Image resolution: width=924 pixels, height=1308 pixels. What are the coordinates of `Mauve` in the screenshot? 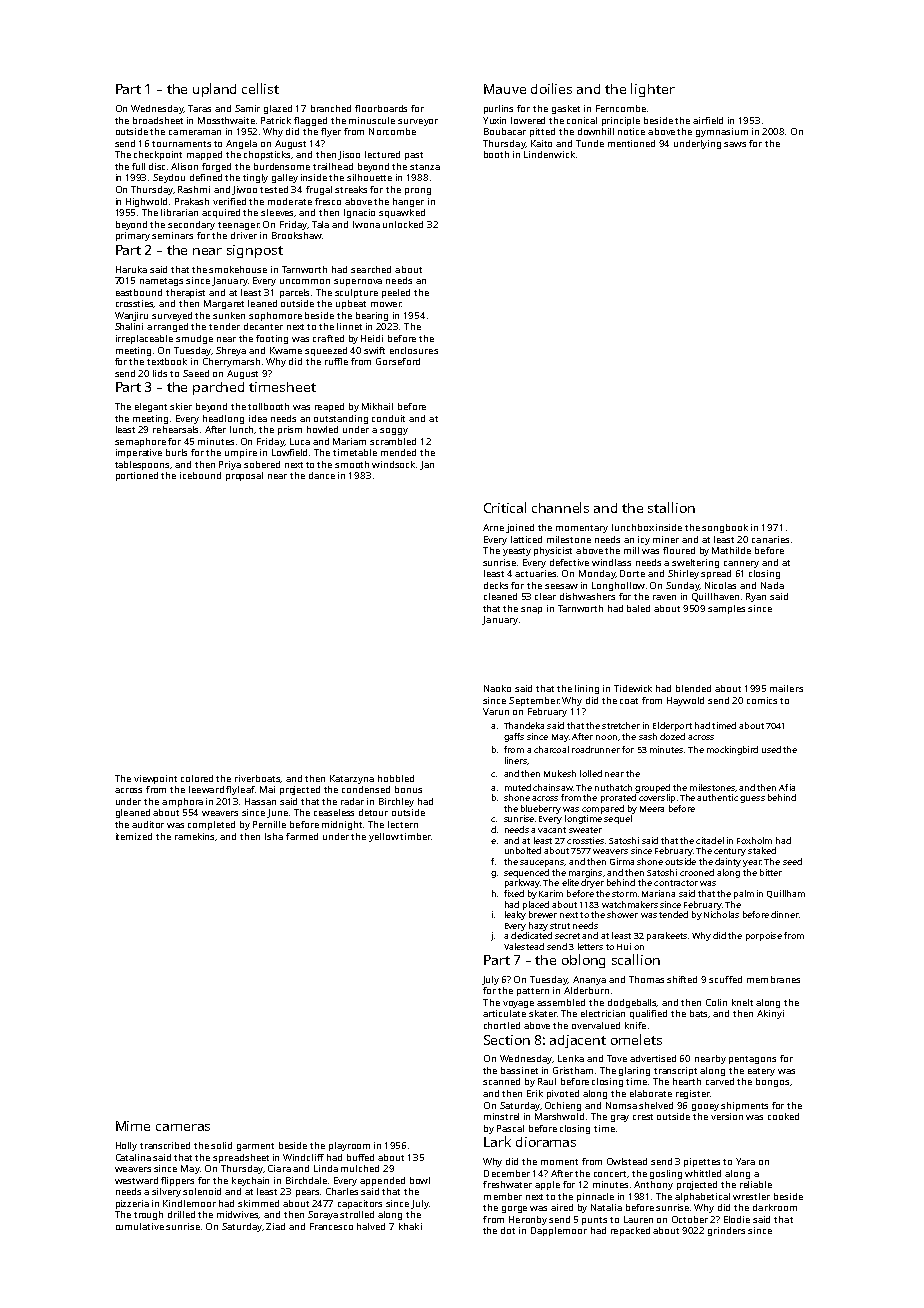 It's located at (505, 89).
